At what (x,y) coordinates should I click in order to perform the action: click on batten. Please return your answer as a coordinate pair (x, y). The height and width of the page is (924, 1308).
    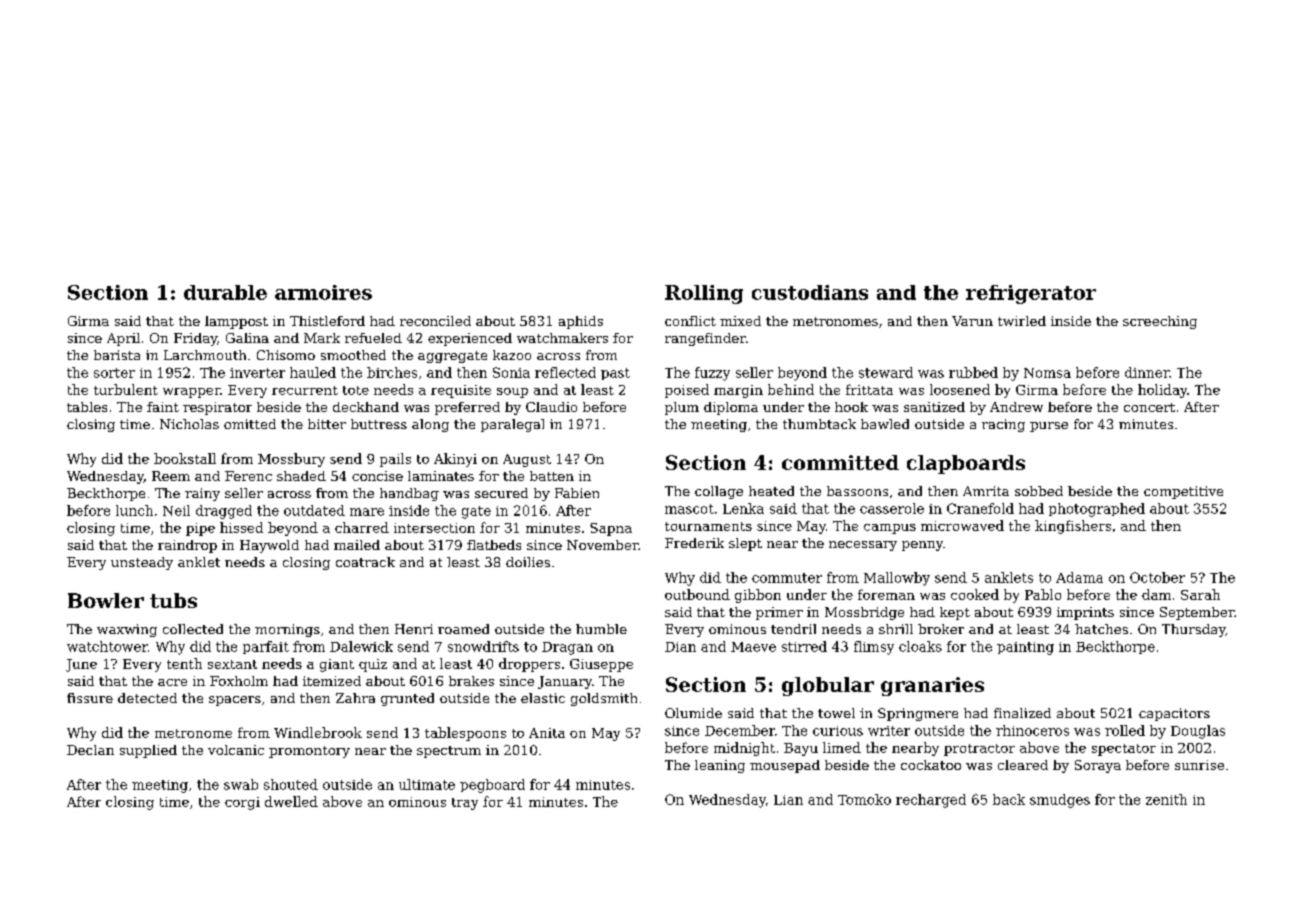
    Looking at the image, I should click on (552, 476).
